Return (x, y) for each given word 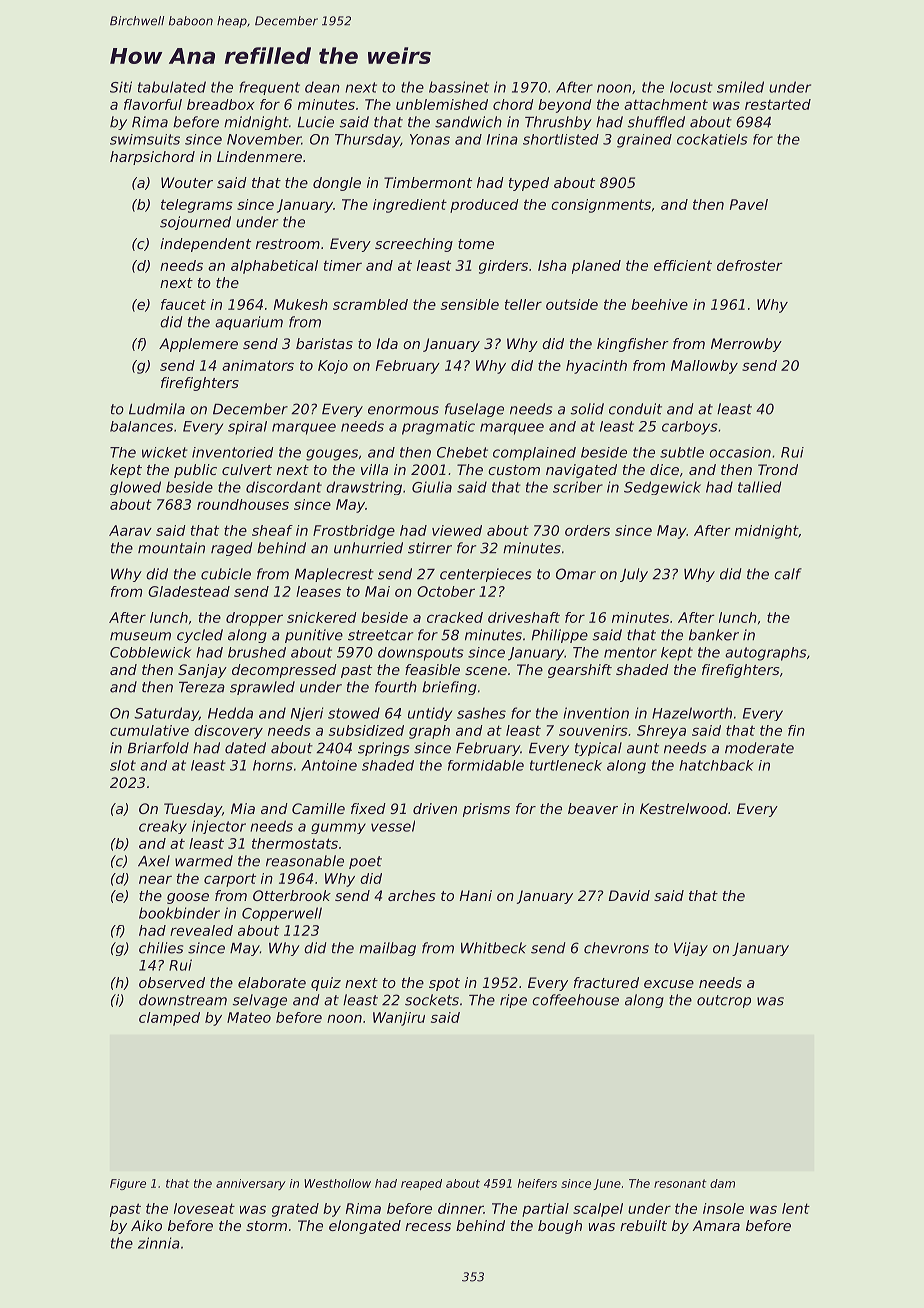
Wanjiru (399, 1019)
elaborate (272, 982)
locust (691, 87)
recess (428, 1227)
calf (788, 574)
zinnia (159, 1243)
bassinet (459, 87)
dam (722, 1183)
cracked (455, 617)
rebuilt (643, 1225)
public (195, 471)
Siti (121, 87)
